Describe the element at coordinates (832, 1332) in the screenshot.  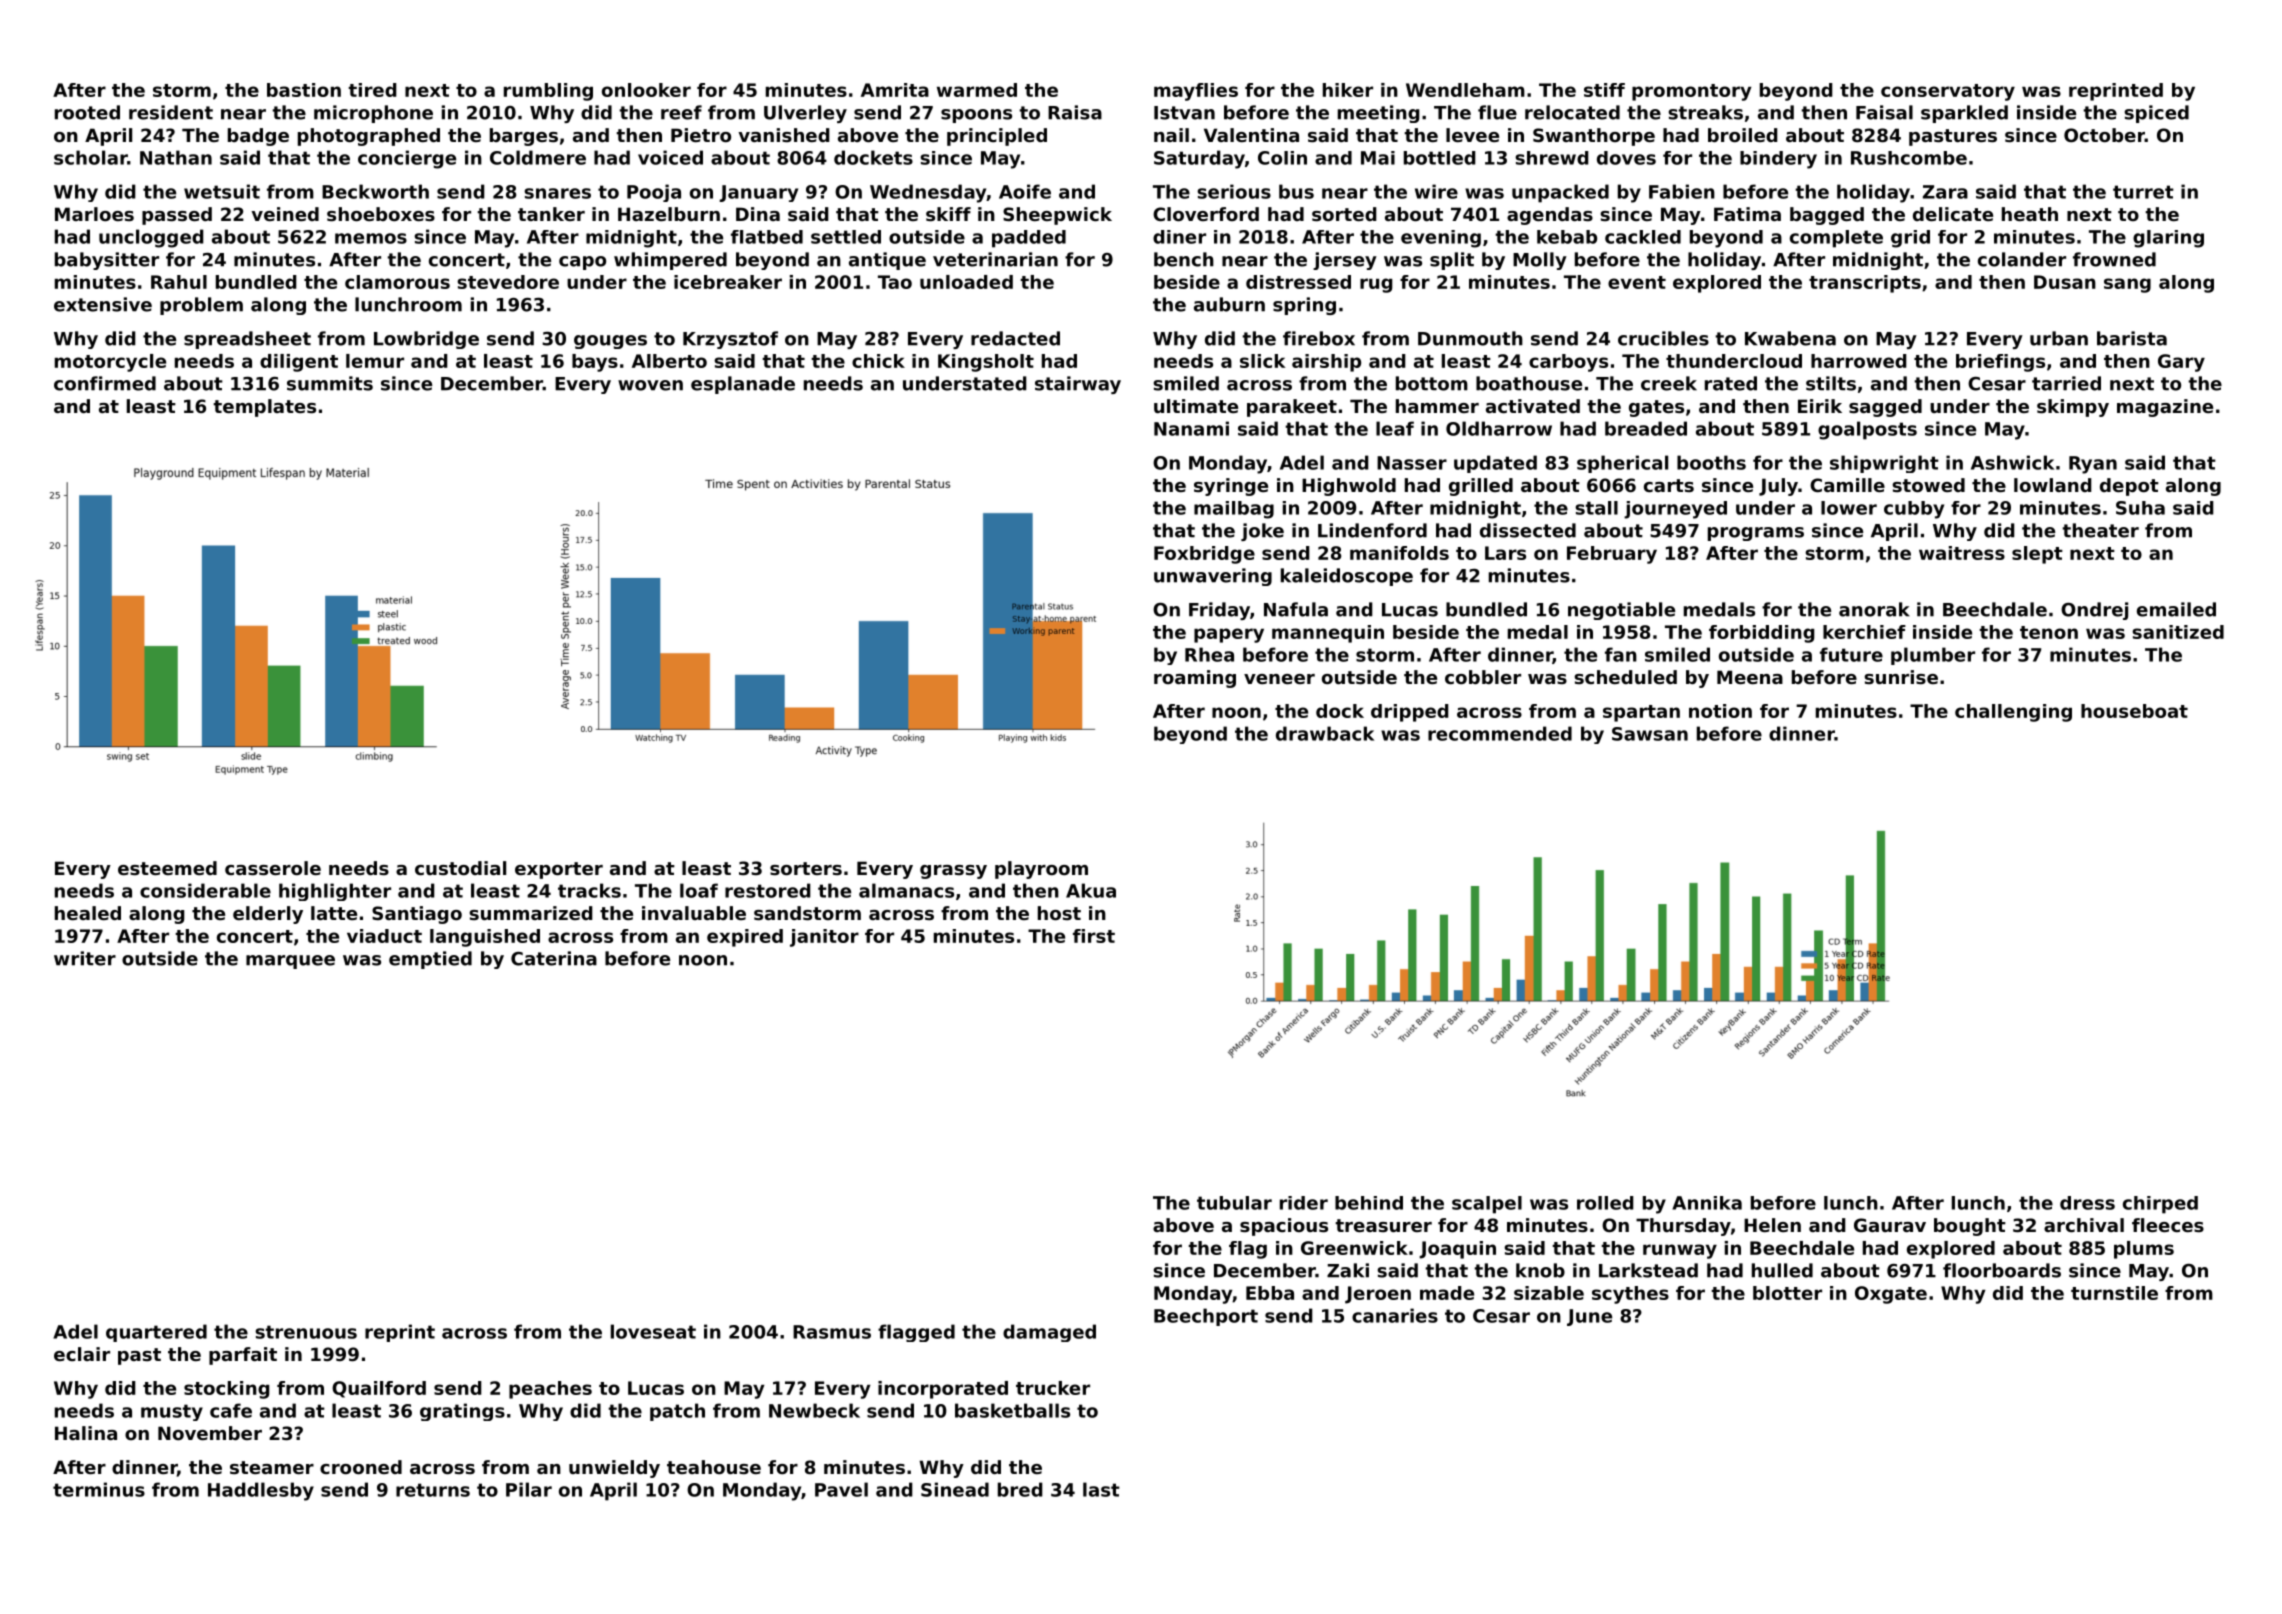
I see `Rasmus` at that location.
